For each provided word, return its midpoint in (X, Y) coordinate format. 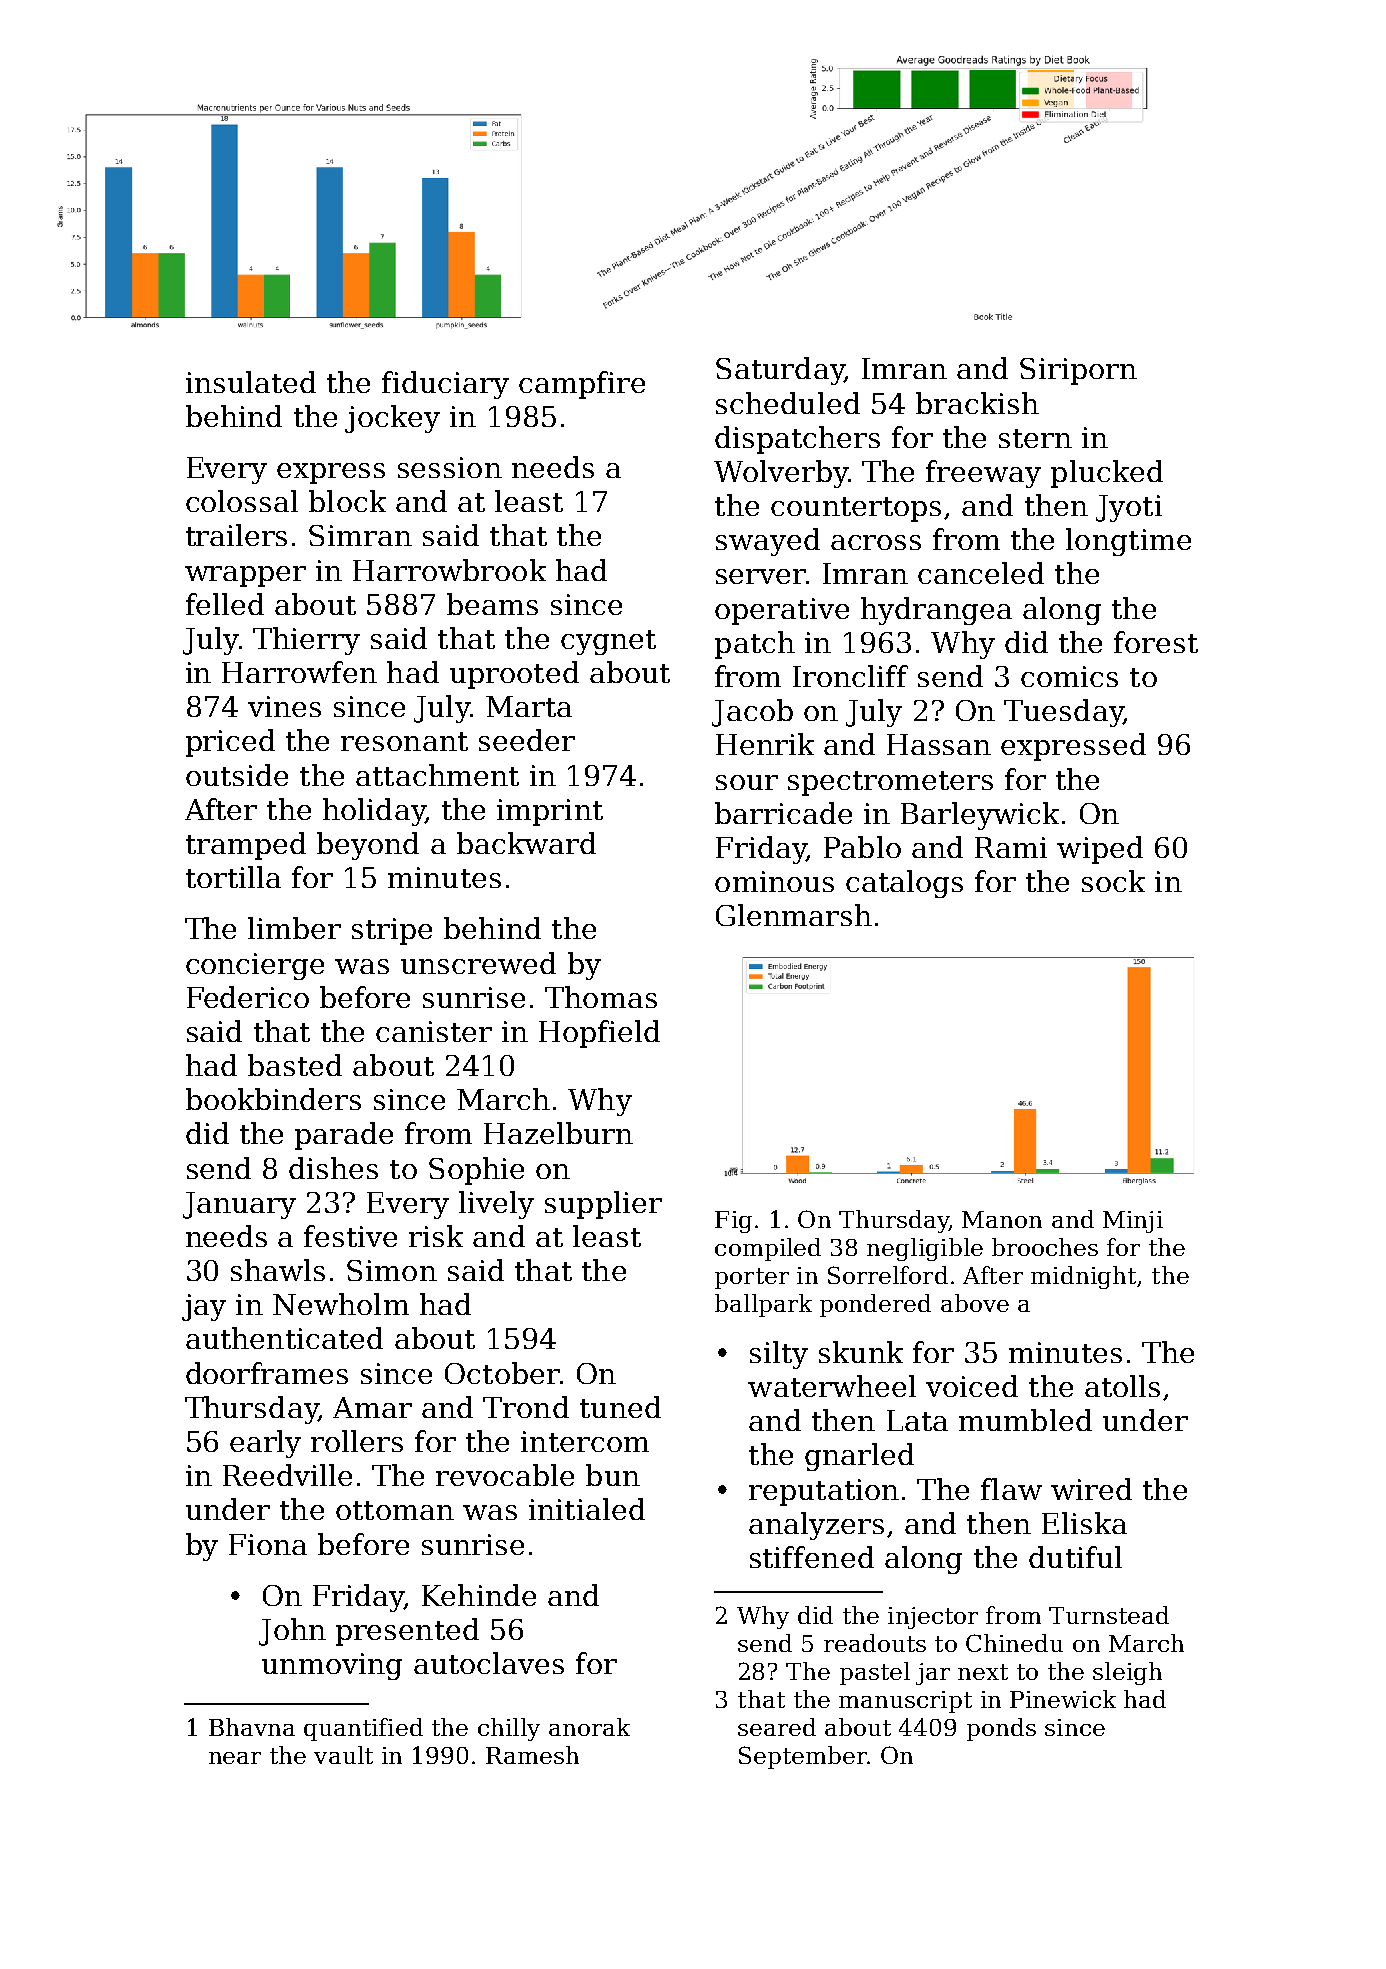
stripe (392, 931)
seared (777, 1727)
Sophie (476, 1171)
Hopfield (599, 1034)
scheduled (788, 403)
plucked (1107, 474)
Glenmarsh (794, 915)
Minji (1133, 1222)
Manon (1002, 1219)
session (450, 467)
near (235, 1758)
